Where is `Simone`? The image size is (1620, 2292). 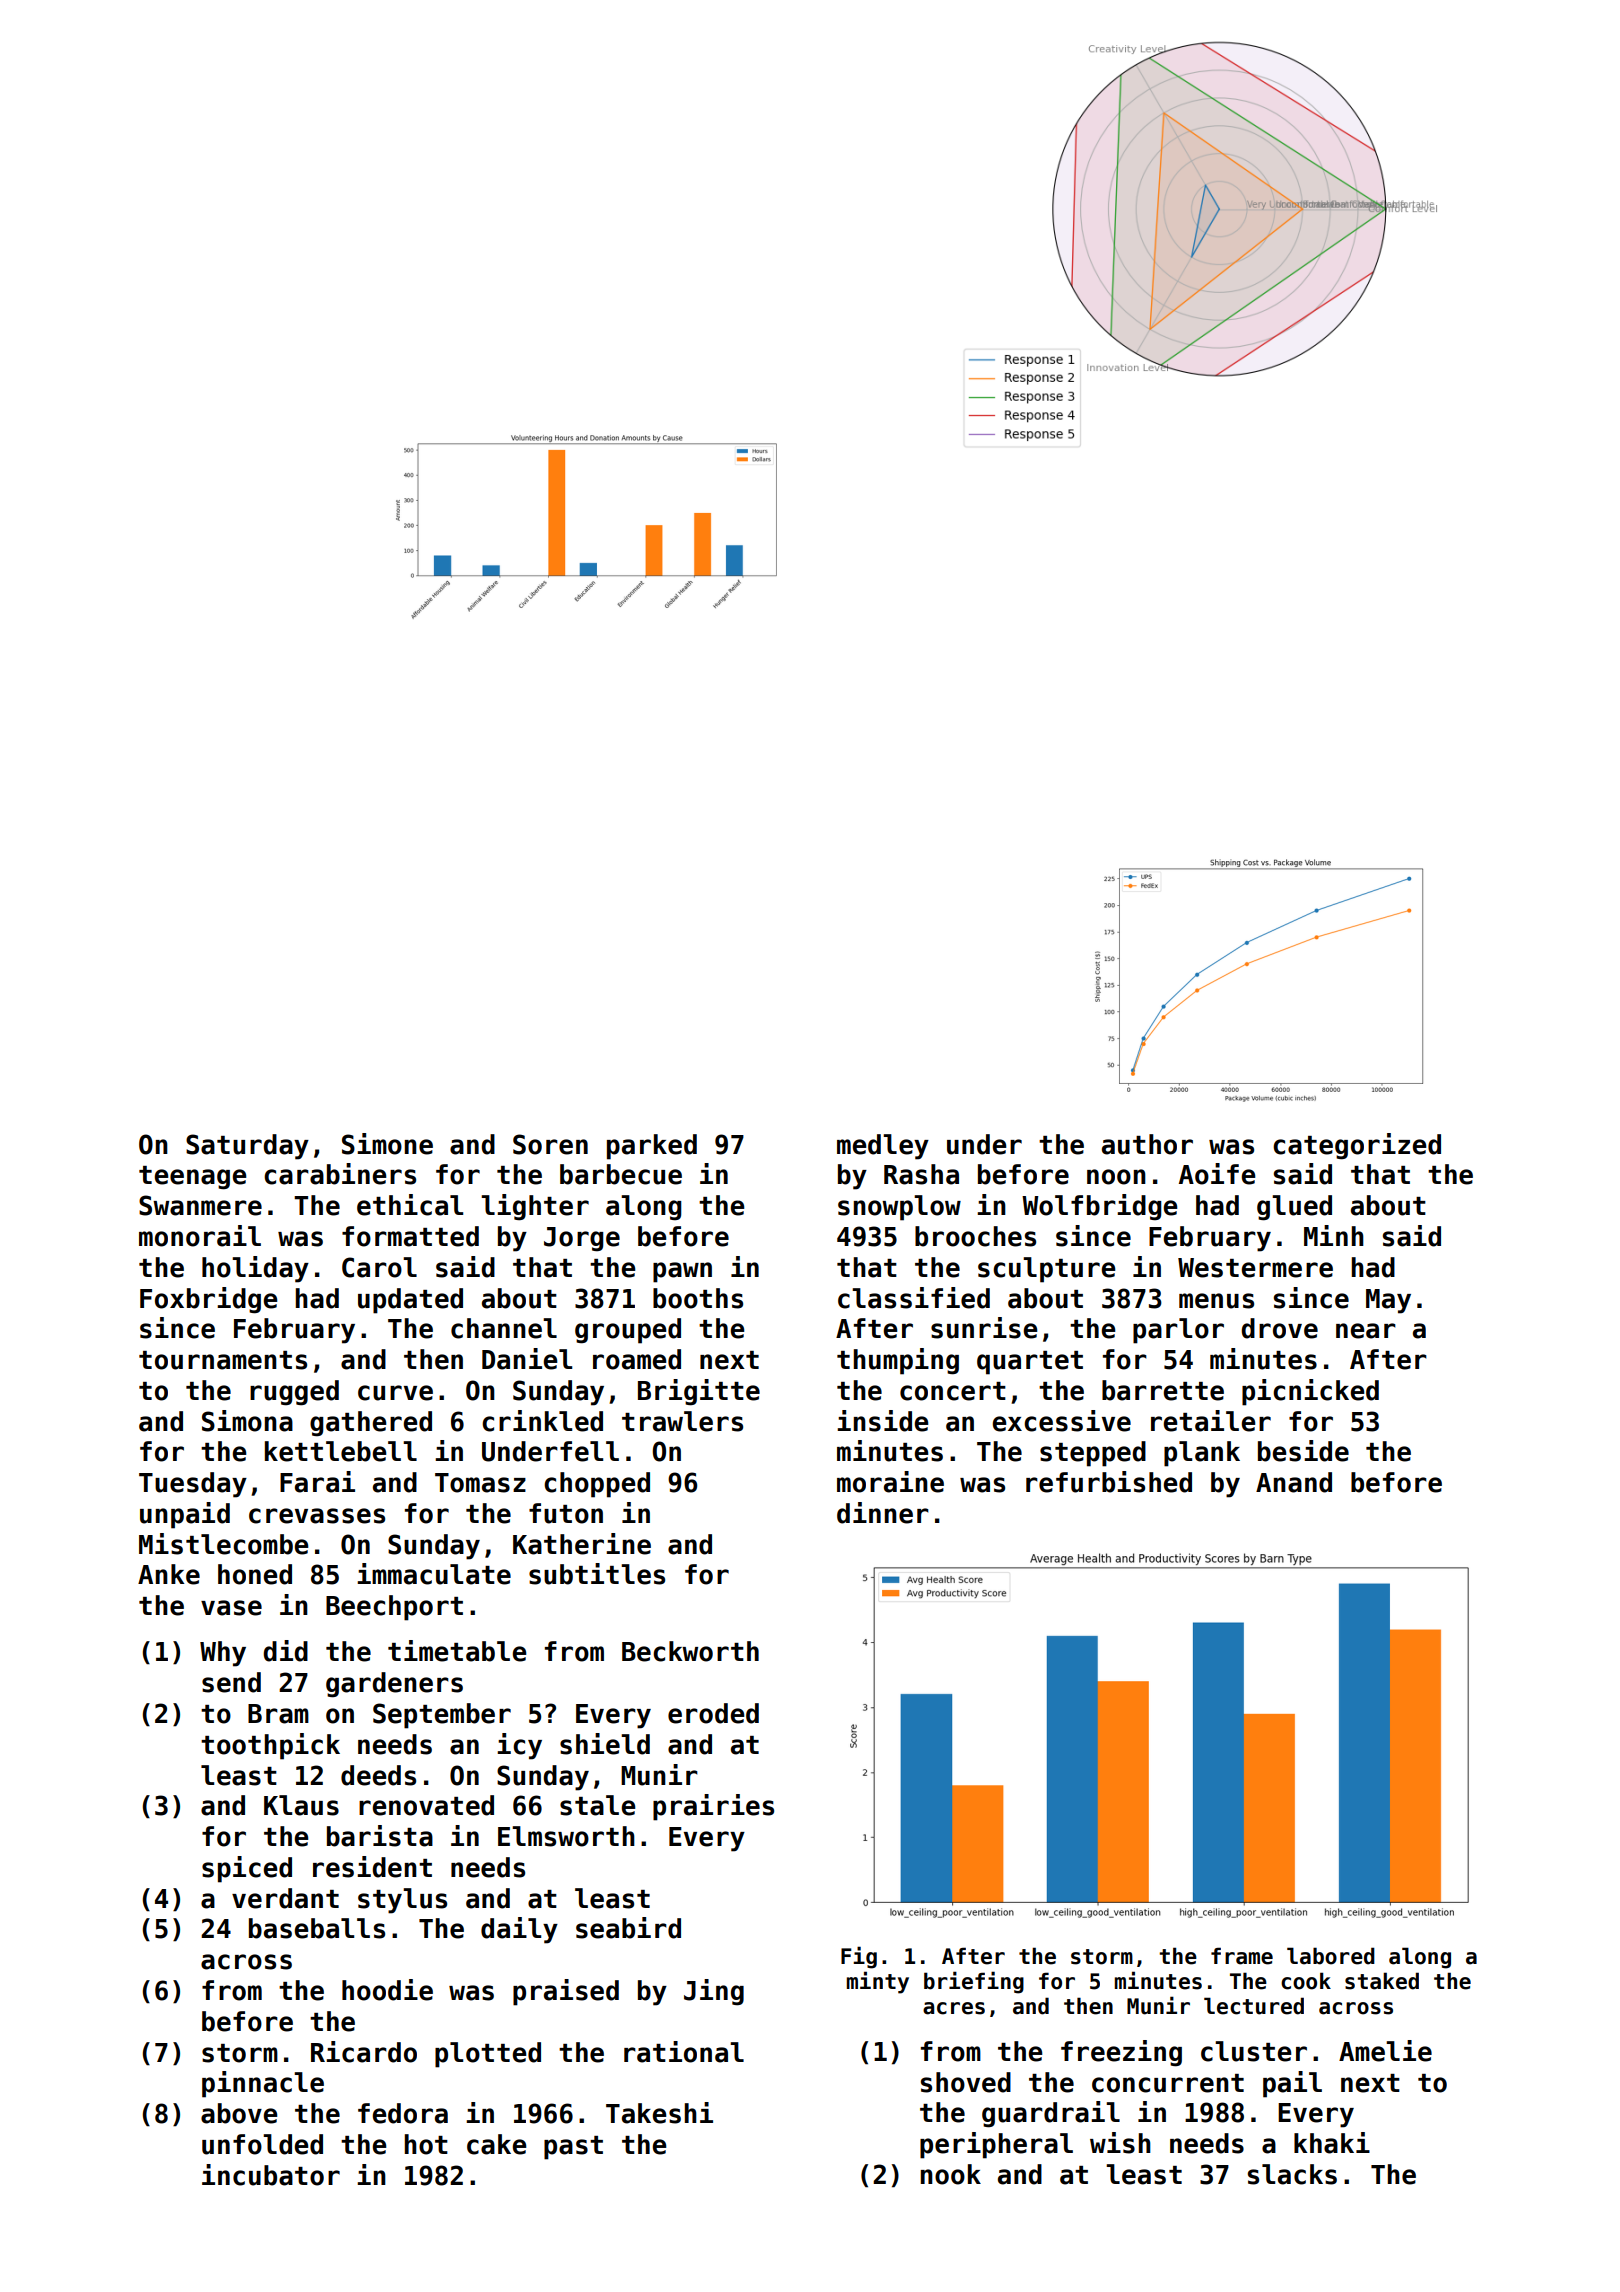
Simone is located at coordinates (387, 1144).
